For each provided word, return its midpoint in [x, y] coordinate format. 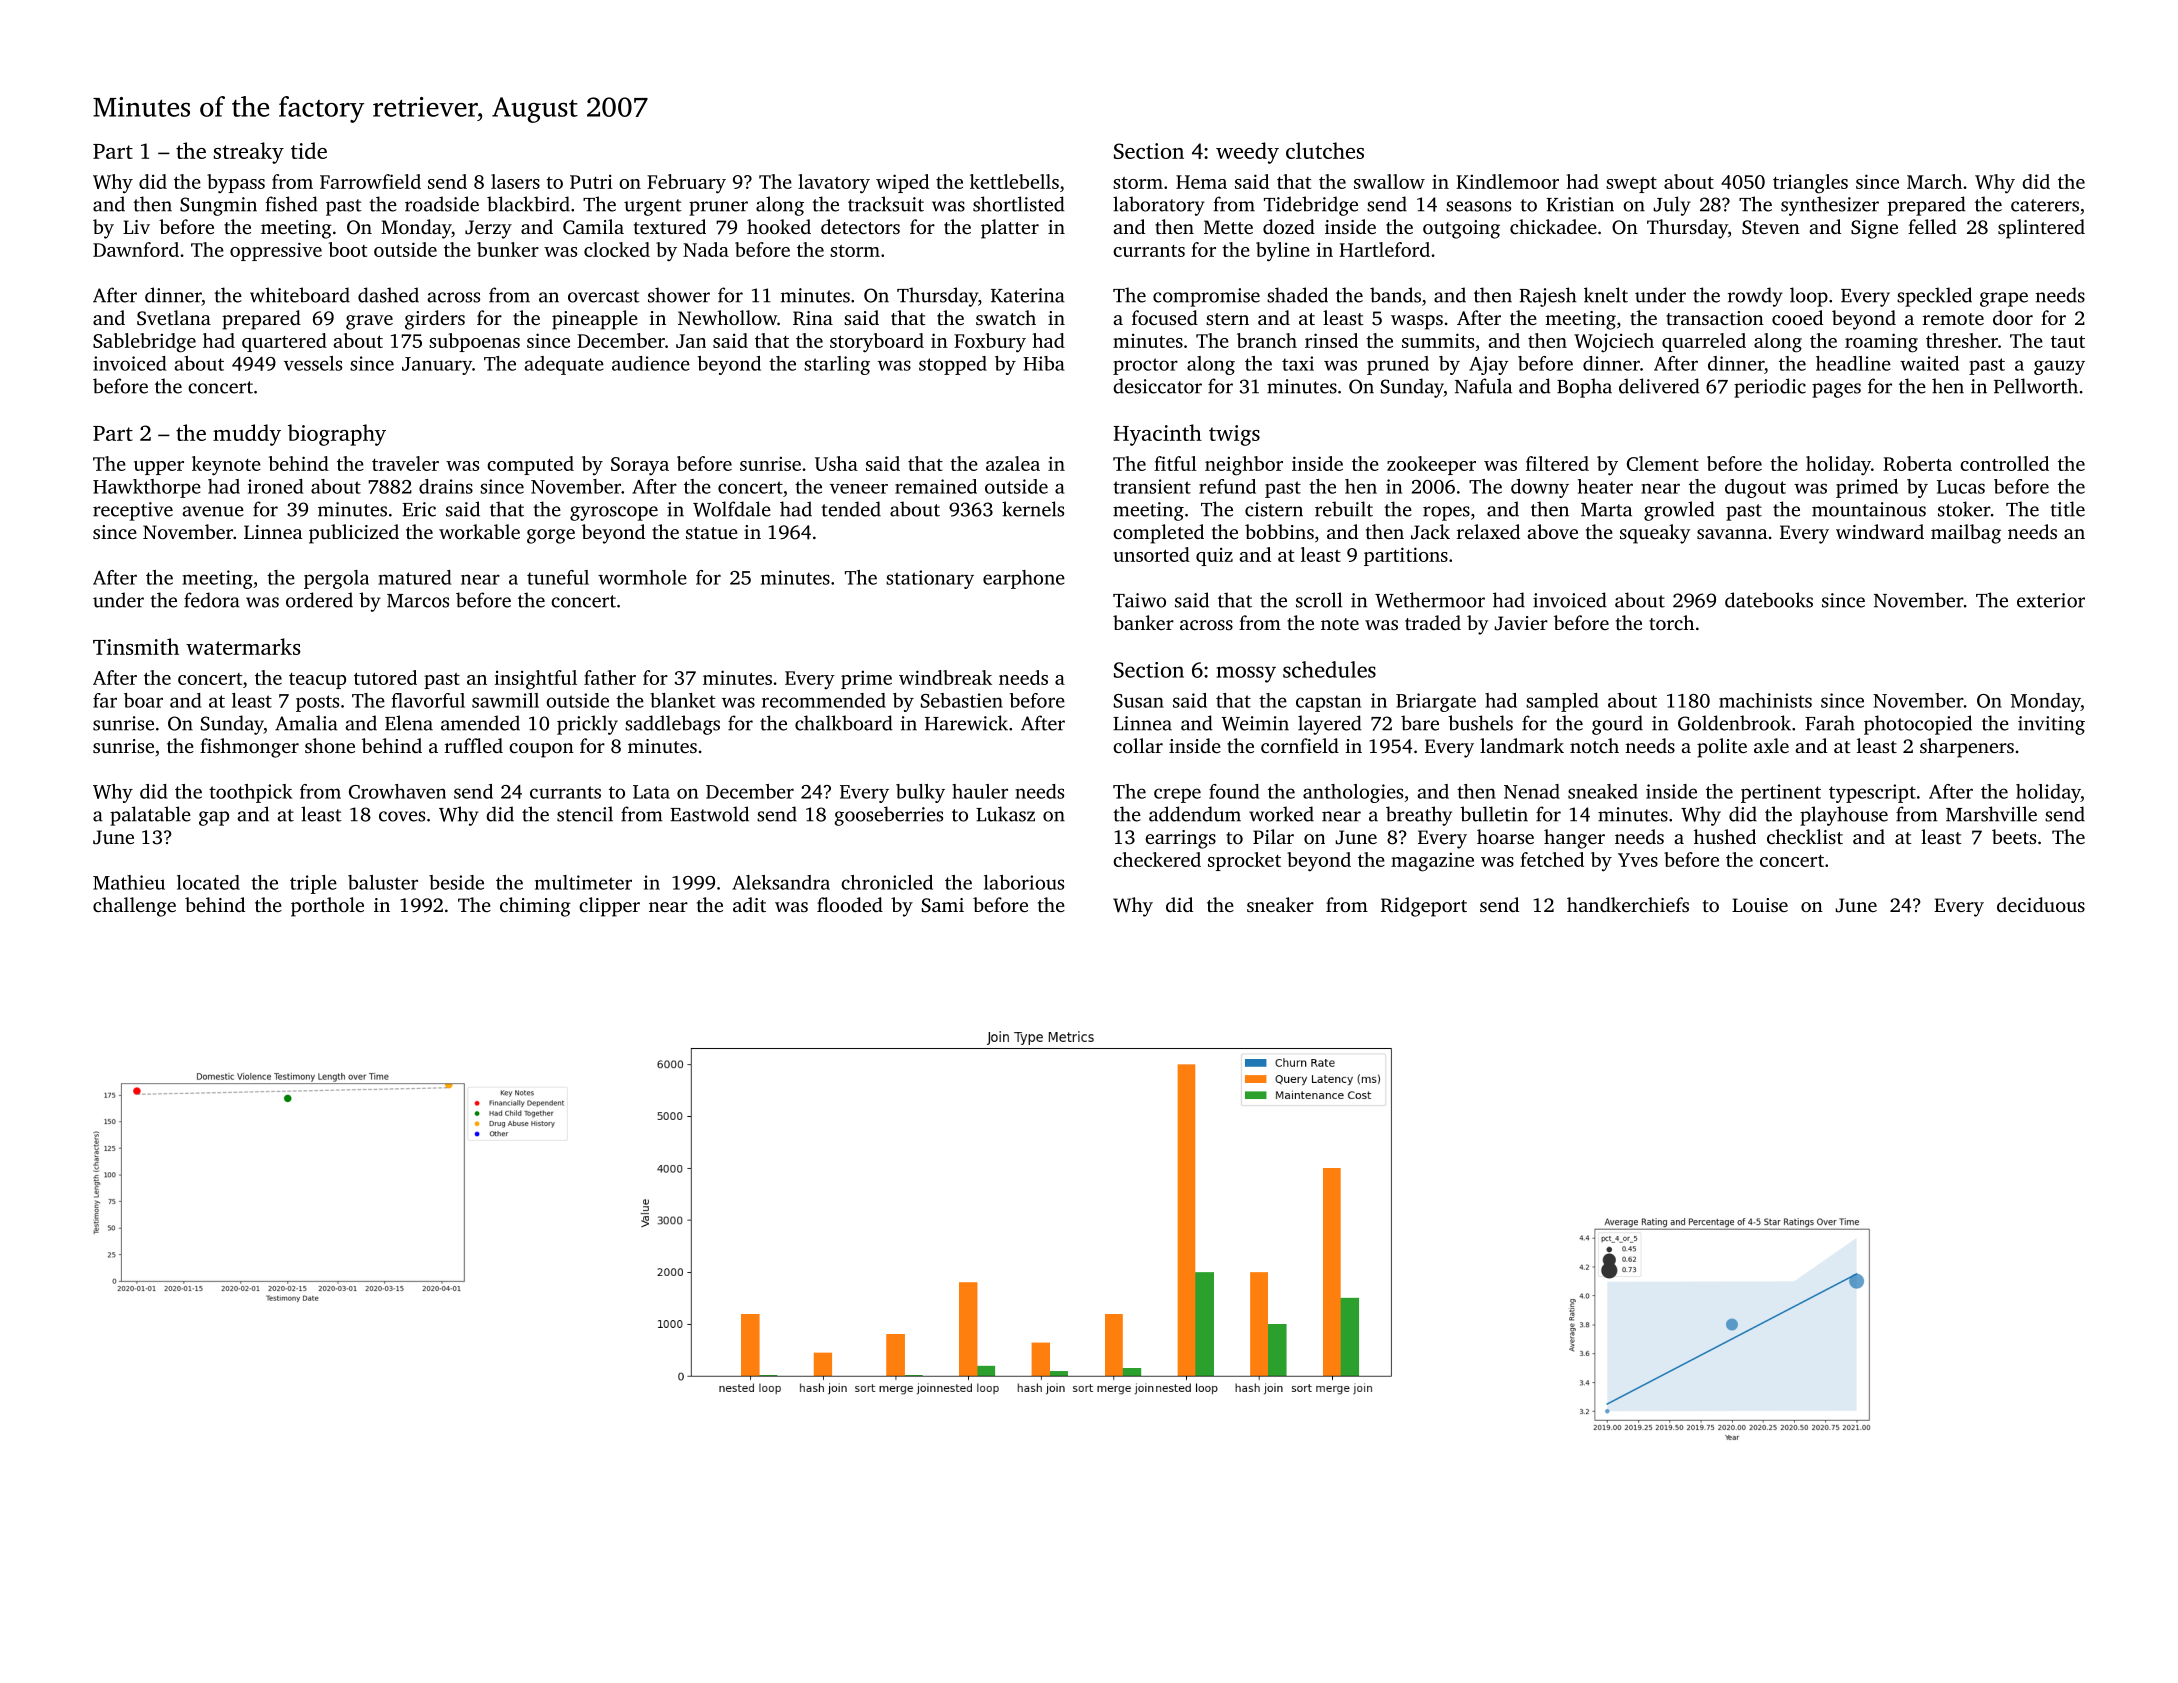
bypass [236, 184]
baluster [383, 882]
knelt [1606, 295]
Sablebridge [144, 343]
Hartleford [1384, 249]
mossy [1246, 674]
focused [1165, 317]
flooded [850, 904]
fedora [212, 600]
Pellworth [2036, 386]
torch [1671, 622]
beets [2014, 836]
